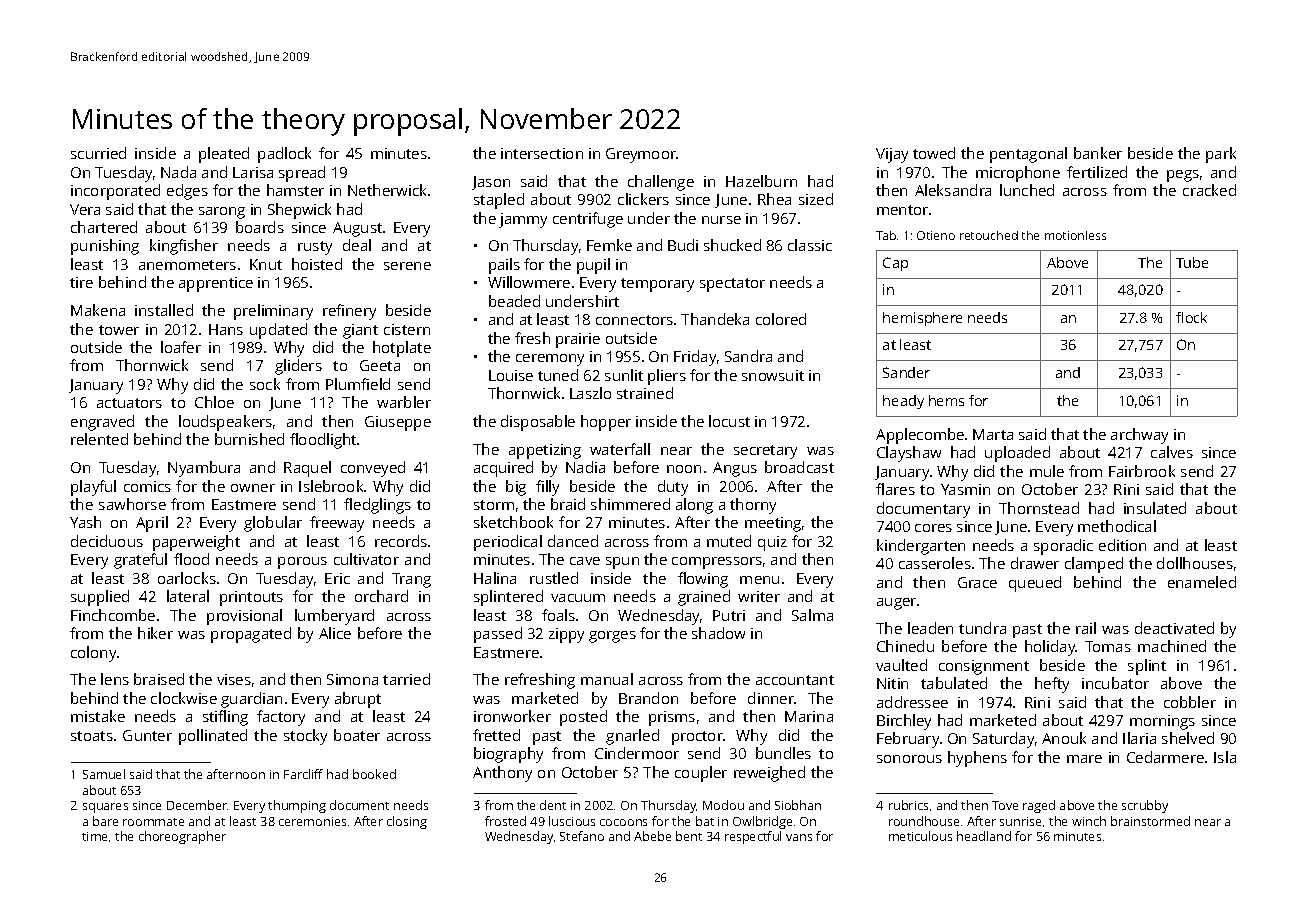 This page has height=924, width=1308. Describe the element at coordinates (1122, 545) in the page. I see `edition` at that location.
